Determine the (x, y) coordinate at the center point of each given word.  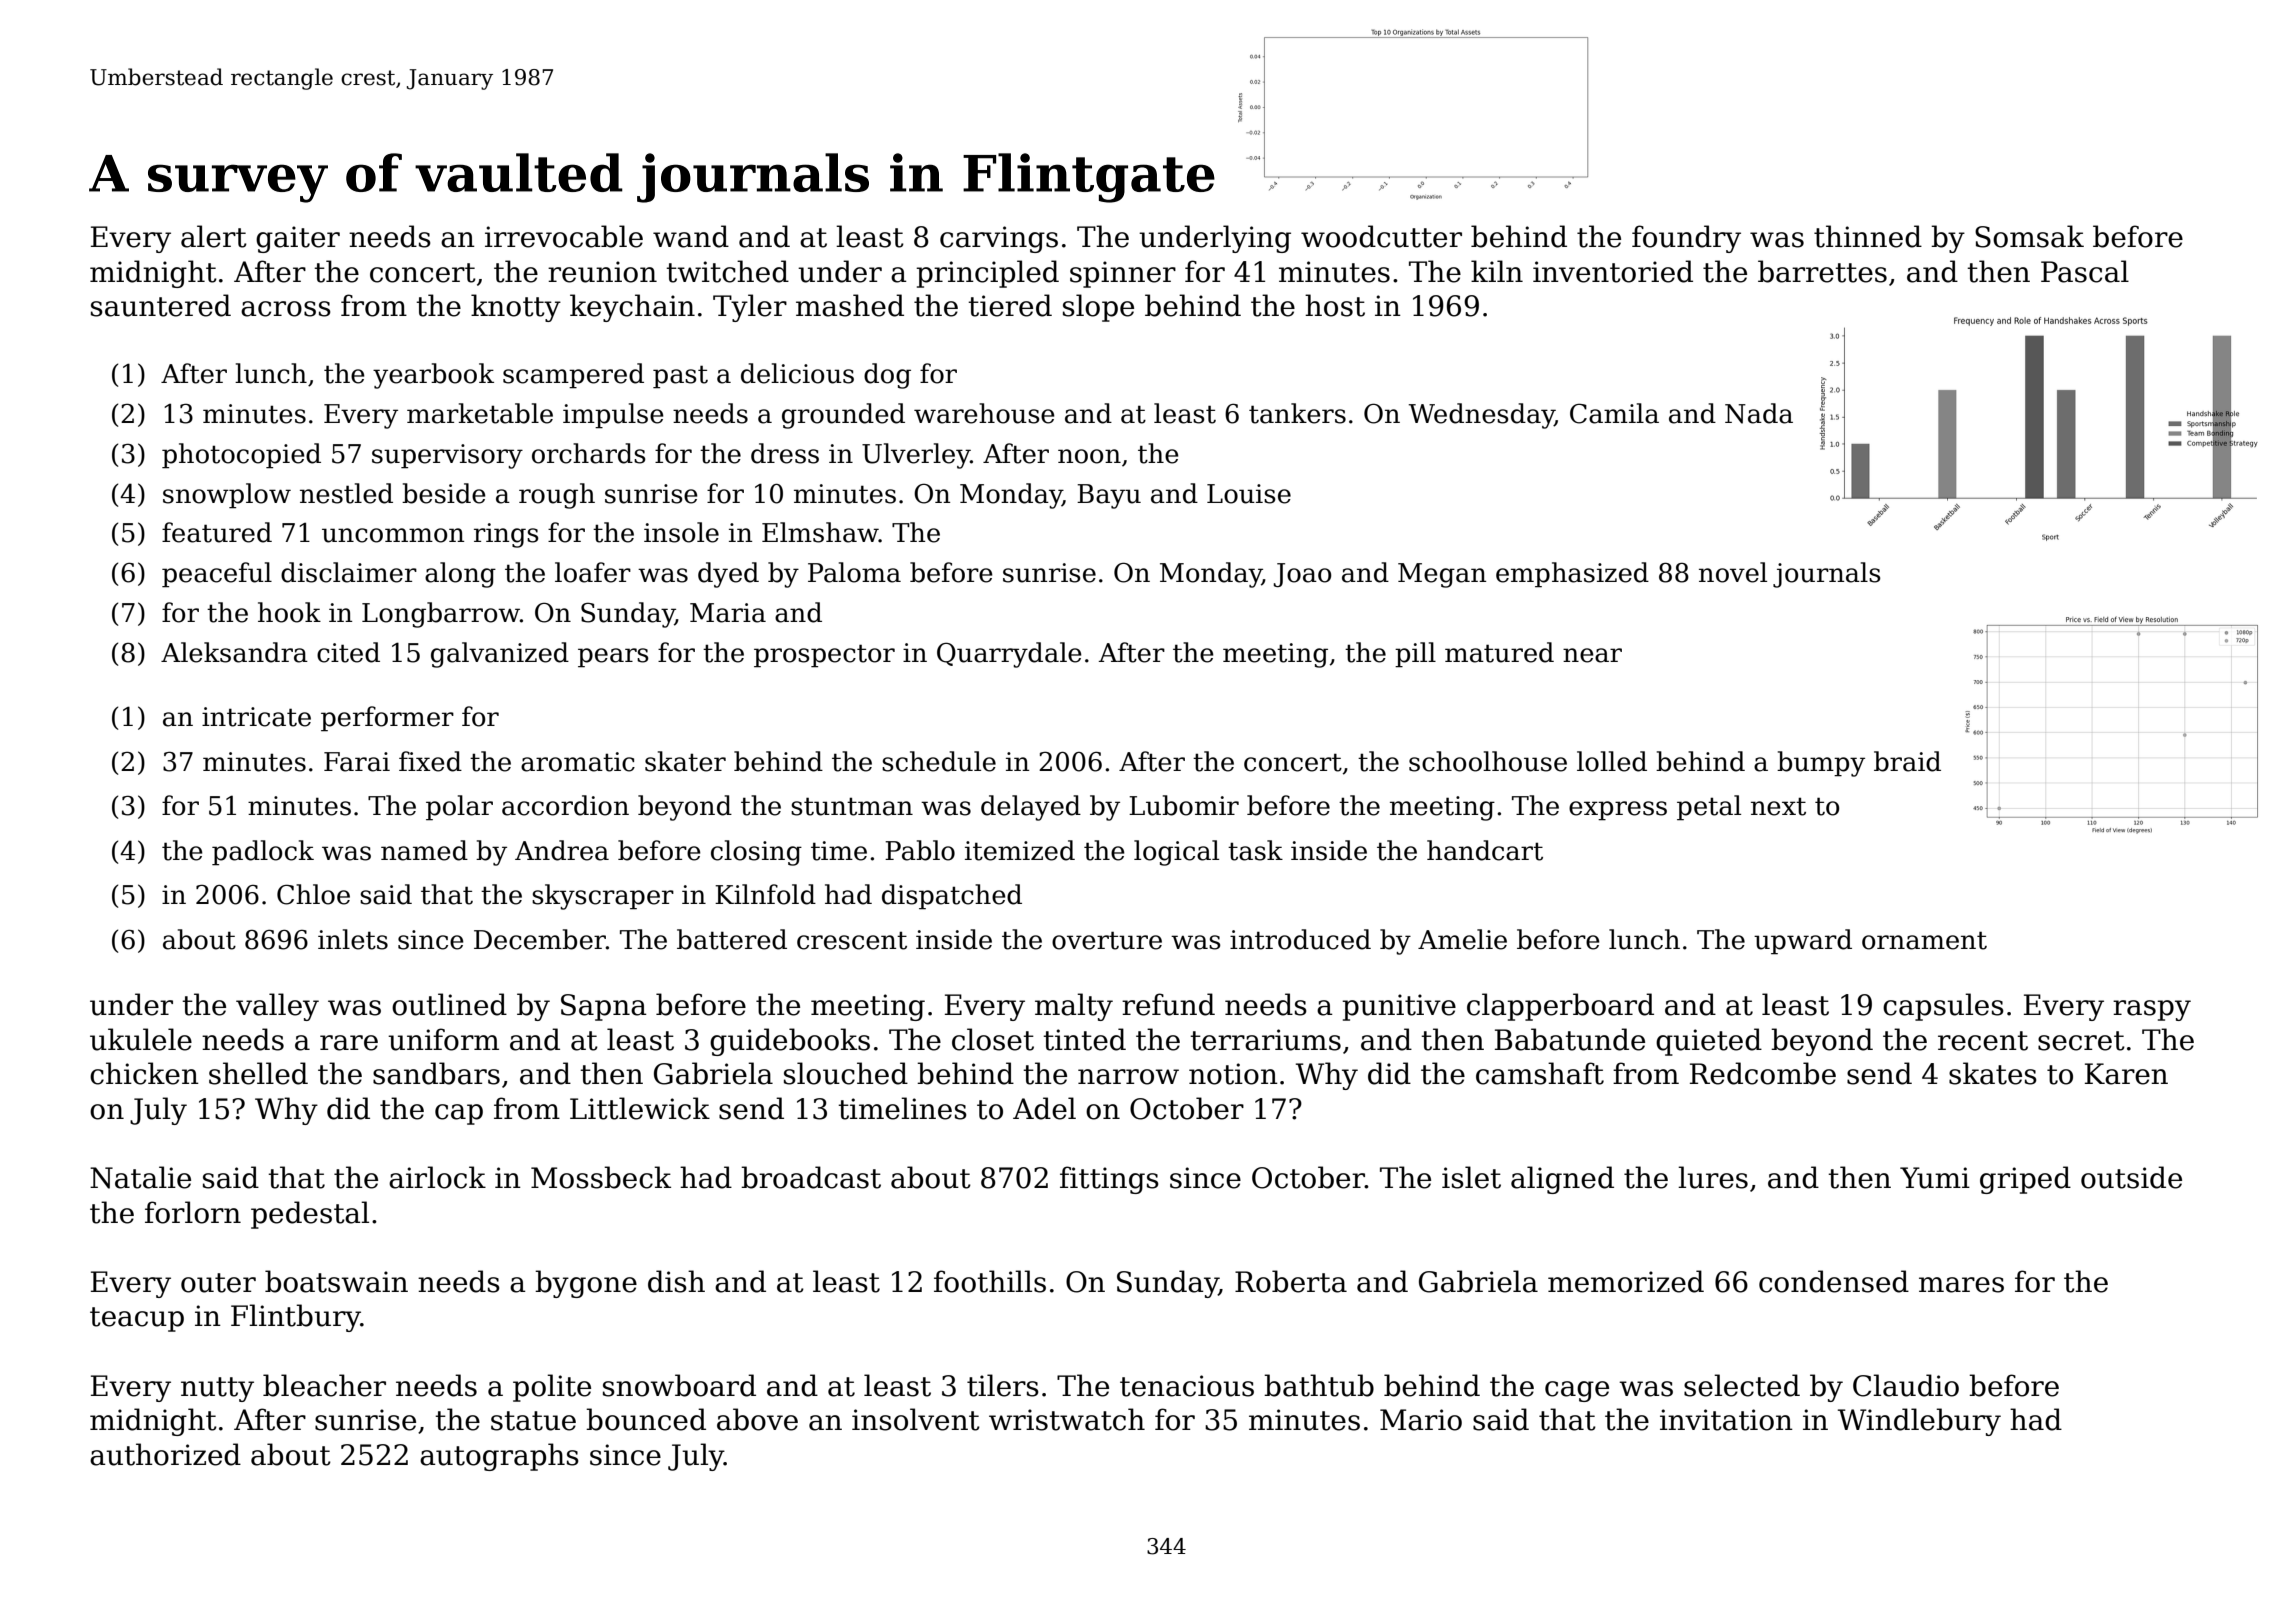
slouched (846, 1073)
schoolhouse (1488, 761)
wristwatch (1067, 1419)
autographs (499, 1457)
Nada (1759, 413)
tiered (1010, 305)
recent (1983, 1041)
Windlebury (1919, 1422)
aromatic (578, 762)
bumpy (1821, 764)
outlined (449, 1004)
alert (214, 236)
